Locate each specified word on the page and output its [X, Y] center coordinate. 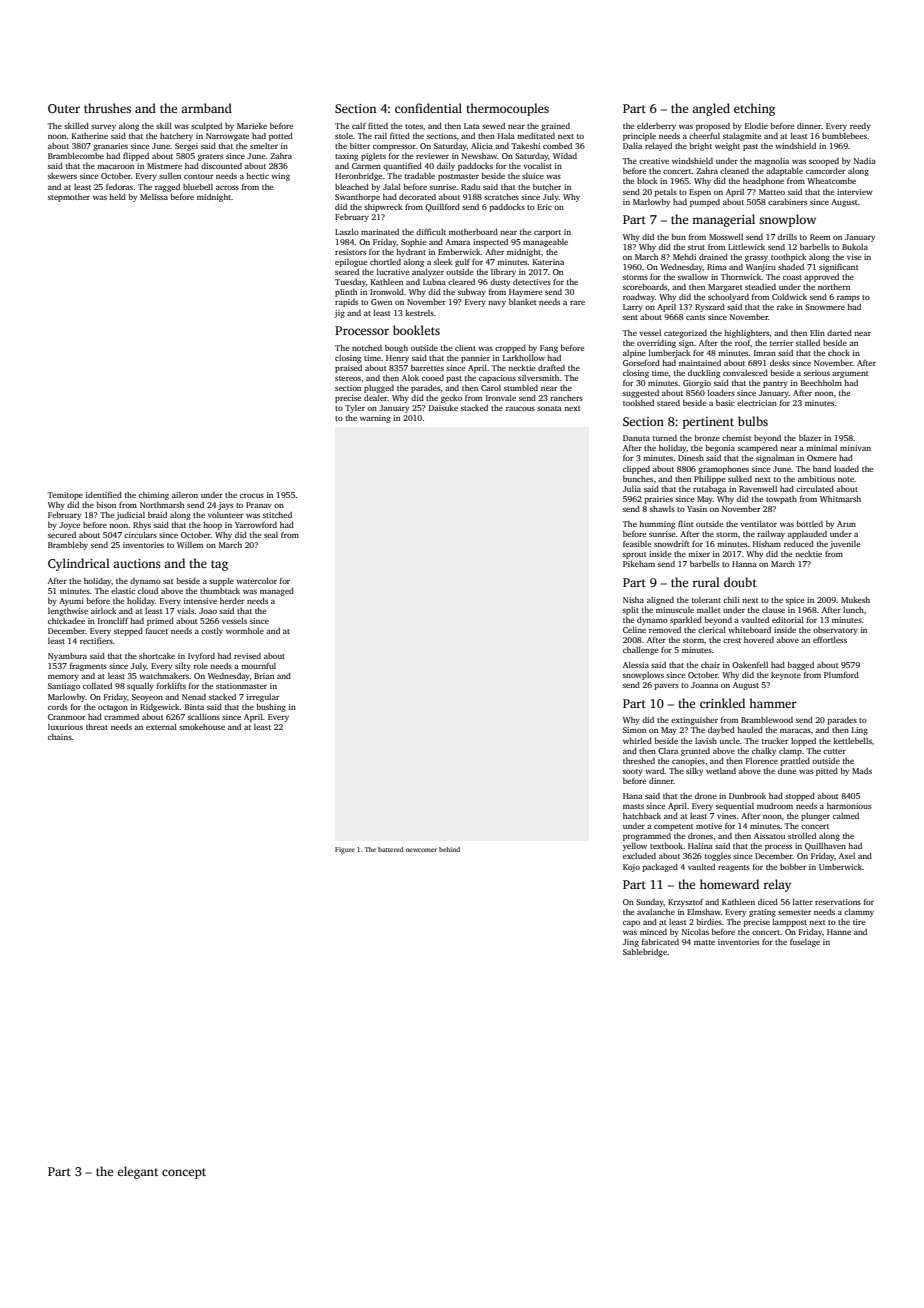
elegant [137, 1172]
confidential [428, 108]
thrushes [107, 108]
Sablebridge [645, 953]
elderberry [656, 127]
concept [184, 1173]
